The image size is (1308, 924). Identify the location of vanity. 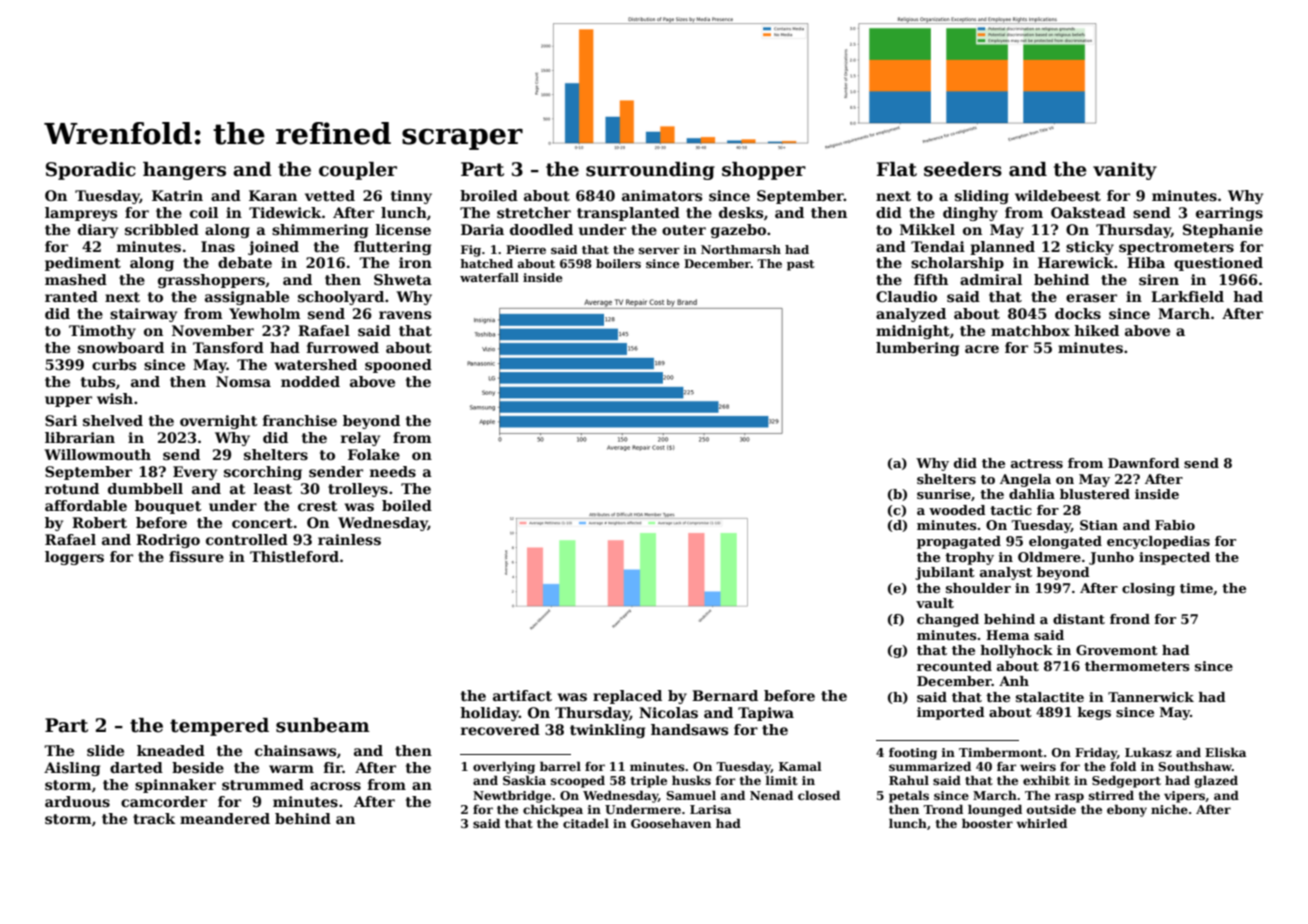
(1125, 171).
